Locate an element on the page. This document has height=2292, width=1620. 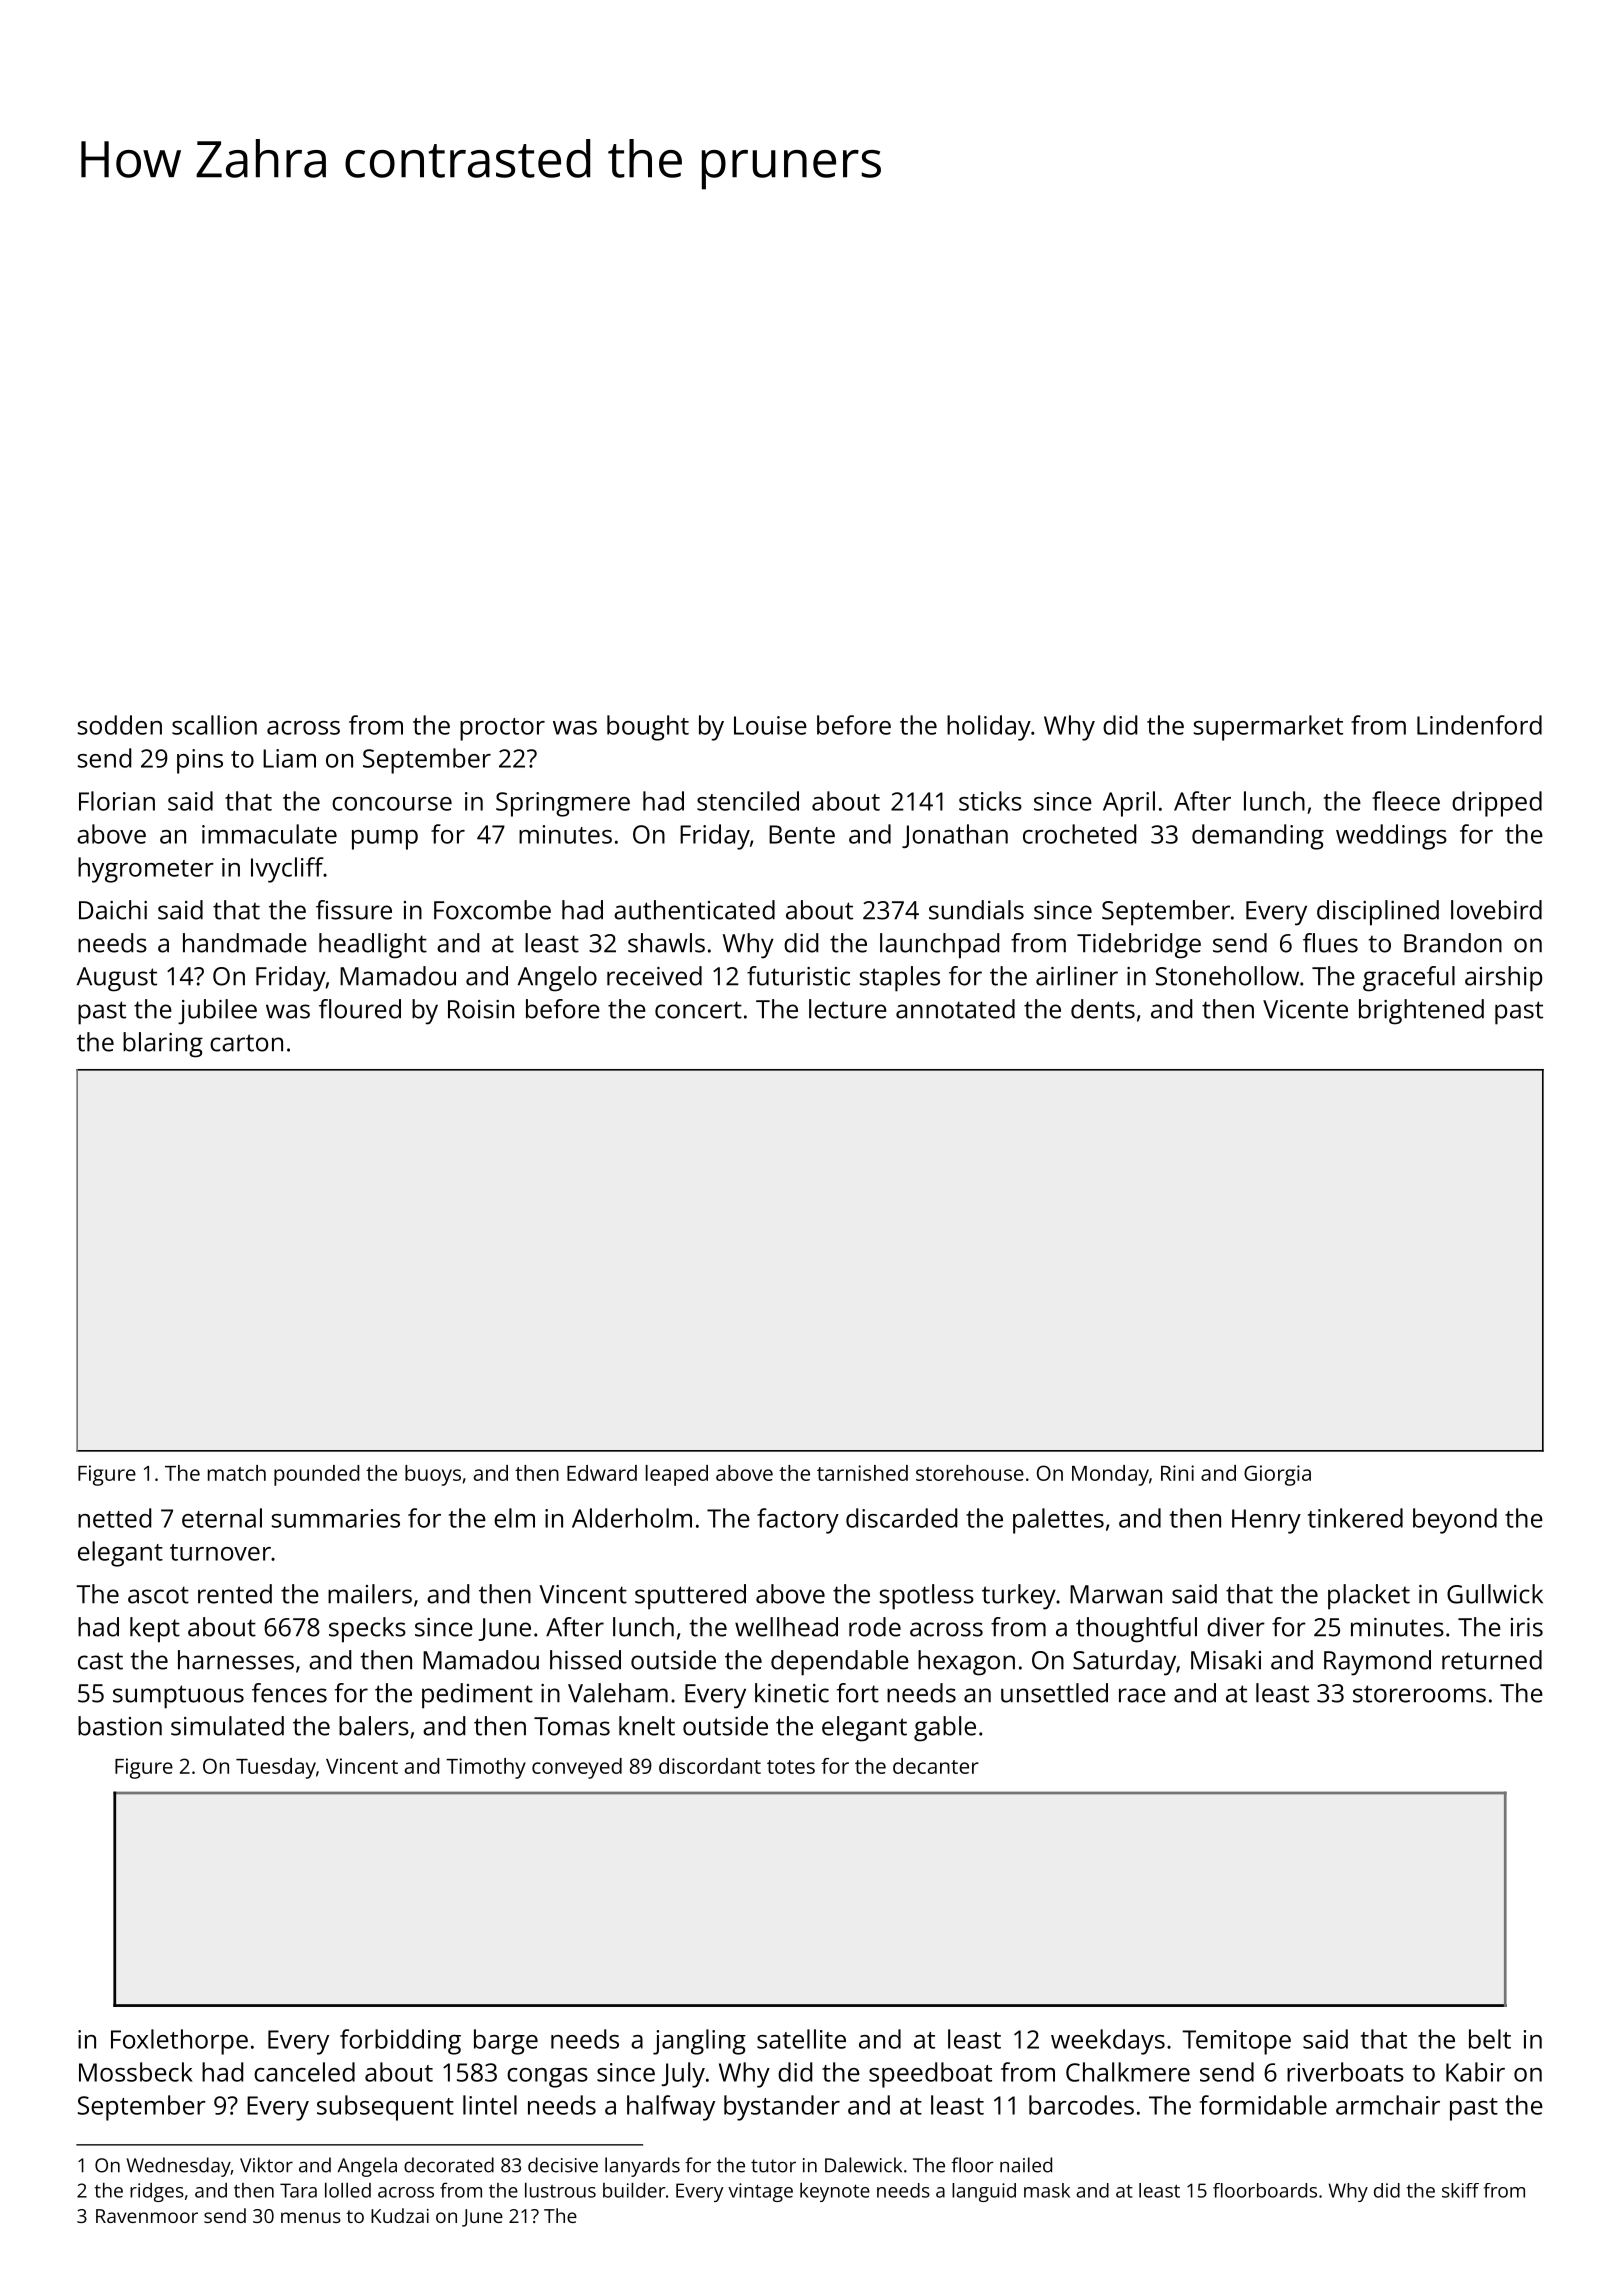
brightened is located at coordinates (1421, 1012).
